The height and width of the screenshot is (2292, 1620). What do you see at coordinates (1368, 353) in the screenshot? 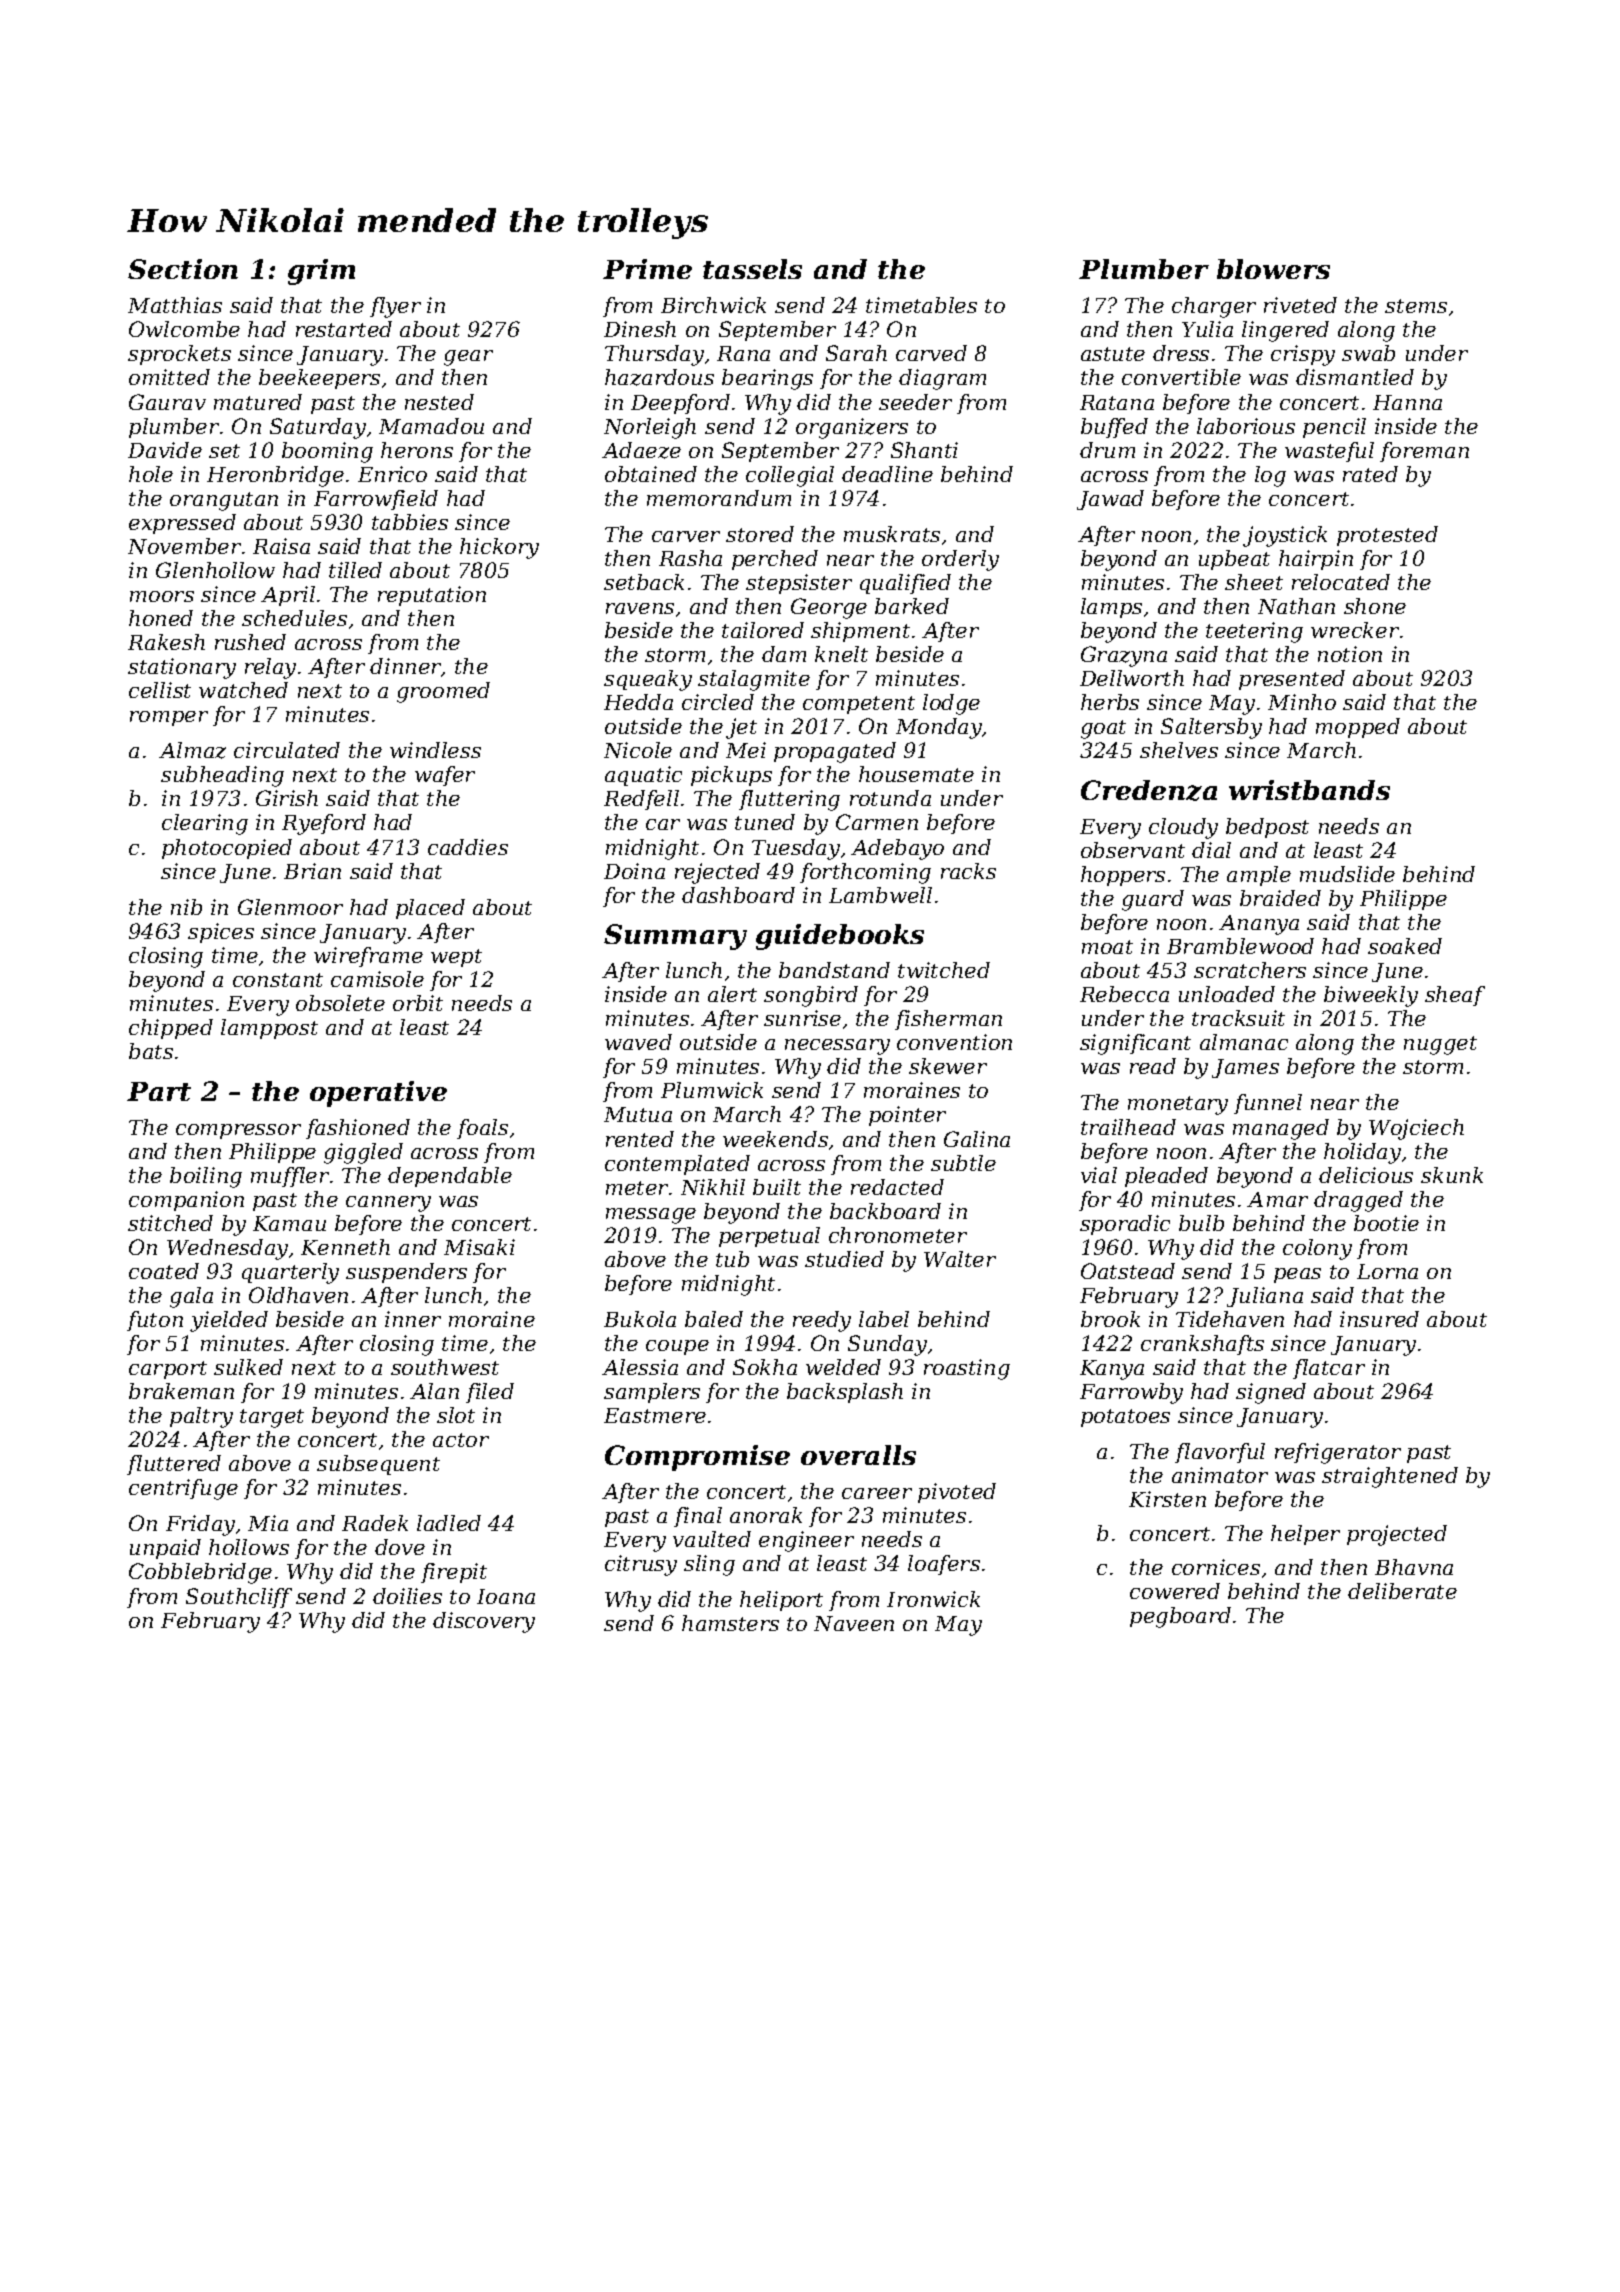
I see `swab` at bounding box center [1368, 353].
